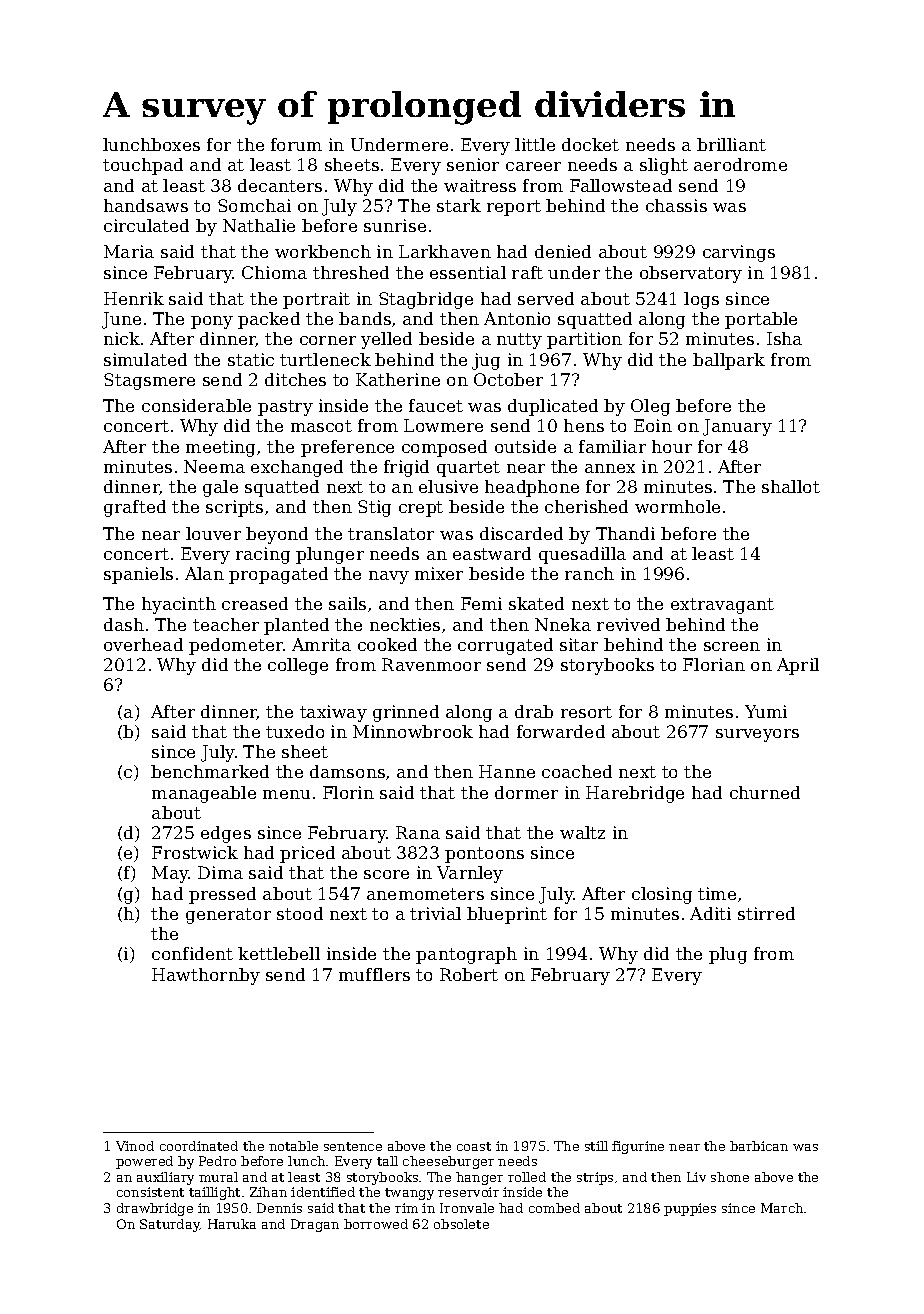  What do you see at coordinates (737, 427) in the page?
I see `January` at bounding box center [737, 427].
